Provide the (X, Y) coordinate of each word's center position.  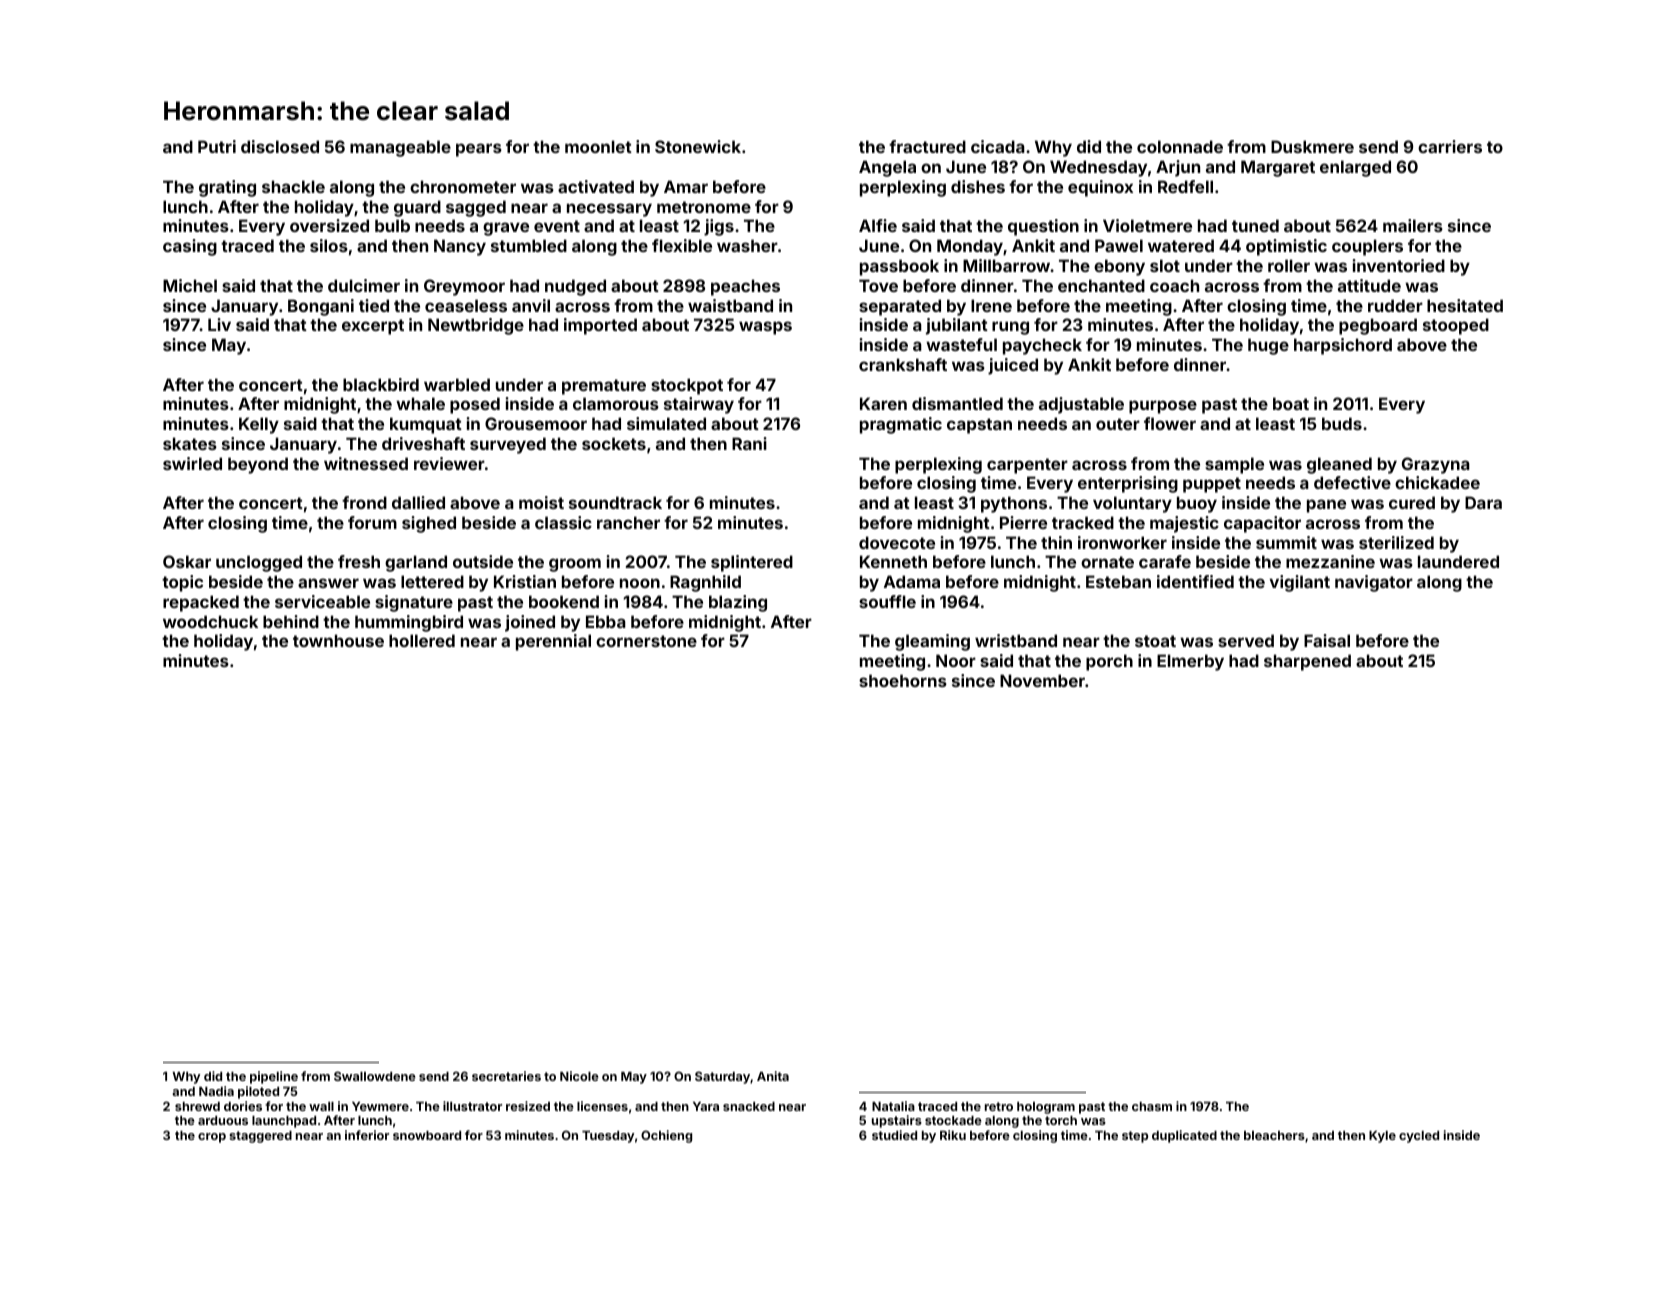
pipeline (274, 1077)
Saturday (722, 1077)
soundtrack (615, 502)
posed (475, 405)
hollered (422, 640)
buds (1342, 423)
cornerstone (646, 641)
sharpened (1307, 662)
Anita (773, 1076)
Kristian (525, 581)
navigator (1374, 583)
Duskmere (1312, 146)
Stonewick (698, 146)
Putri (217, 146)
